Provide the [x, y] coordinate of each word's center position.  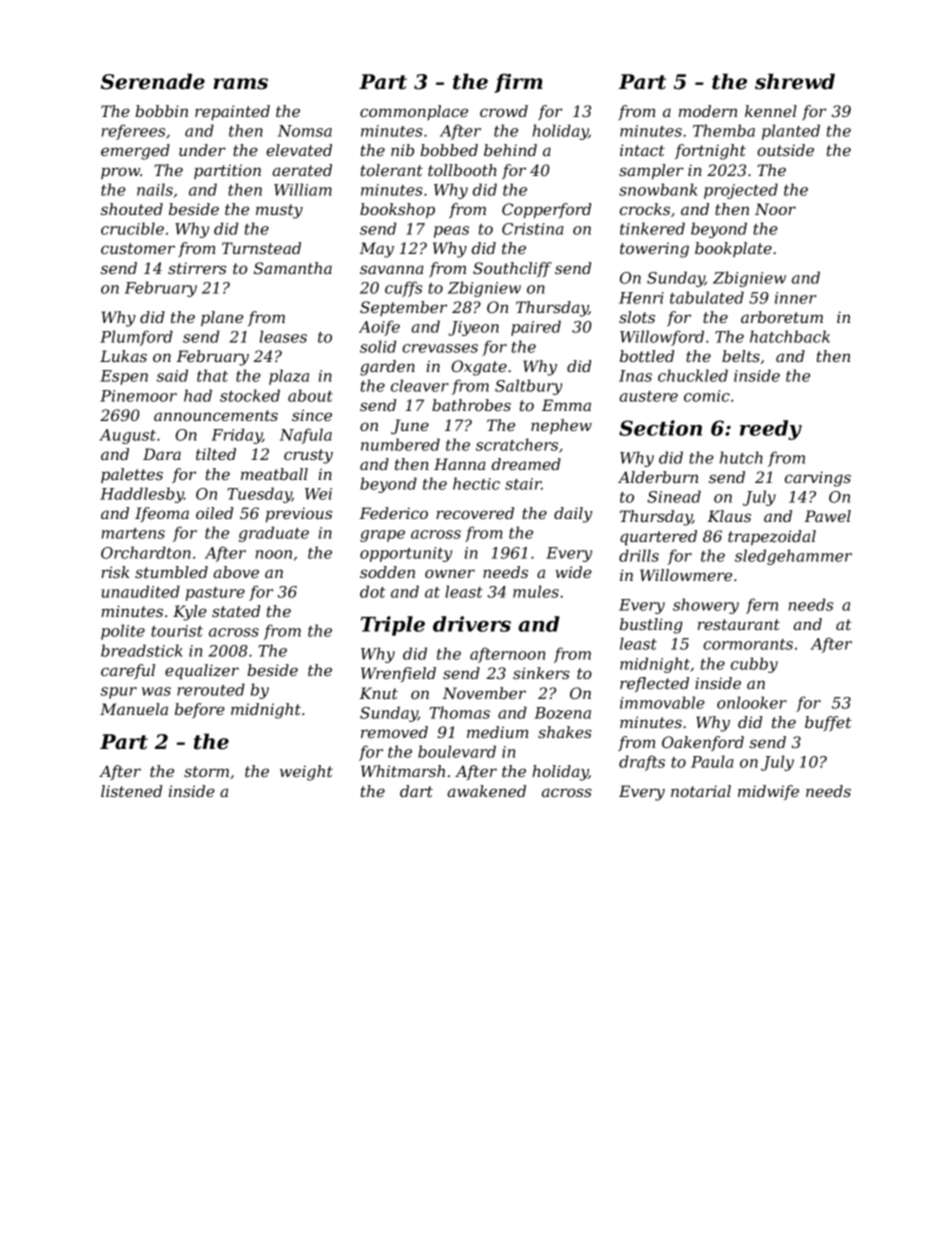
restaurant [739, 624]
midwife [768, 792]
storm [206, 771]
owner [450, 573]
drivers [472, 624]
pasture [215, 594]
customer [138, 248]
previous [299, 514]
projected [741, 191]
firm [518, 83]
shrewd [795, 81]
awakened [486, 791]
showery [706, 606]
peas [451, 232]
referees [133, 132]
